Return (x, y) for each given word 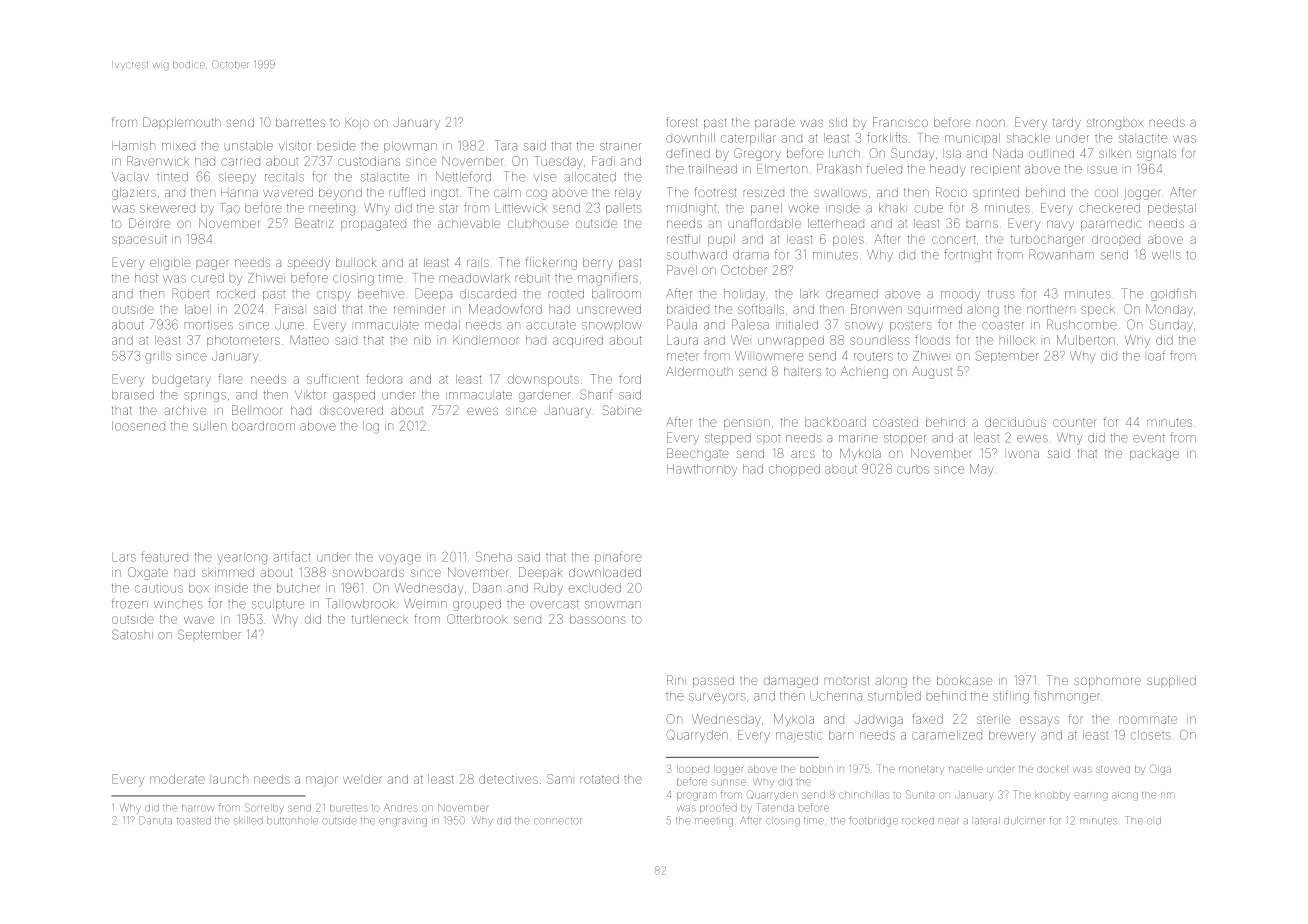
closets (1151, 735)
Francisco (900, 122)
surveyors (717, 698)
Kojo (357, 124)
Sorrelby (264, 808)
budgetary (182, 380)
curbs (913, 470)
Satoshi (132, 634)
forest (682, 122)
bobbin (816, 769)
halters (802, 371)
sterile (993, 719)
